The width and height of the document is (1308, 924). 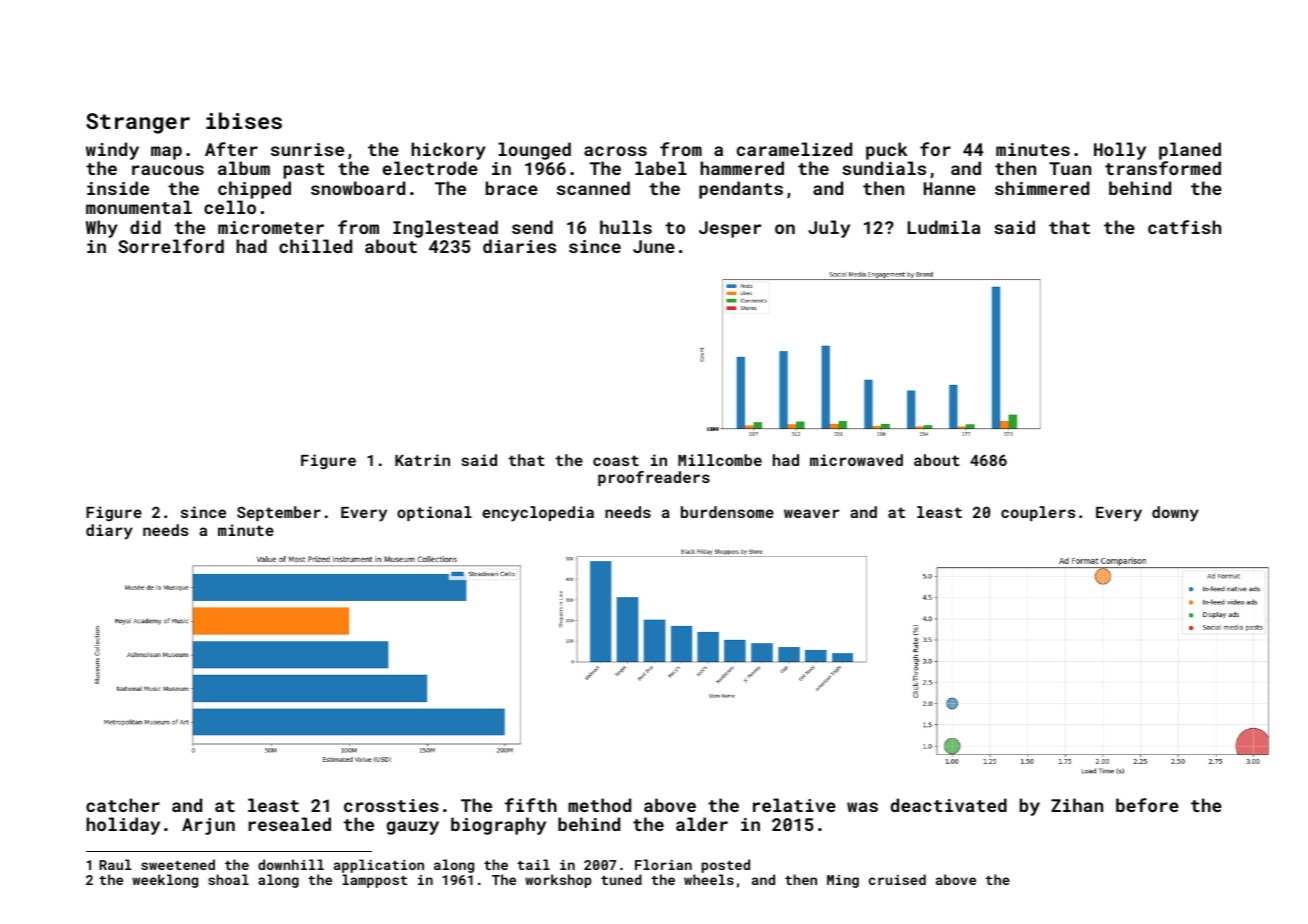 I want to click on biography, so click(x=498, y=826).
